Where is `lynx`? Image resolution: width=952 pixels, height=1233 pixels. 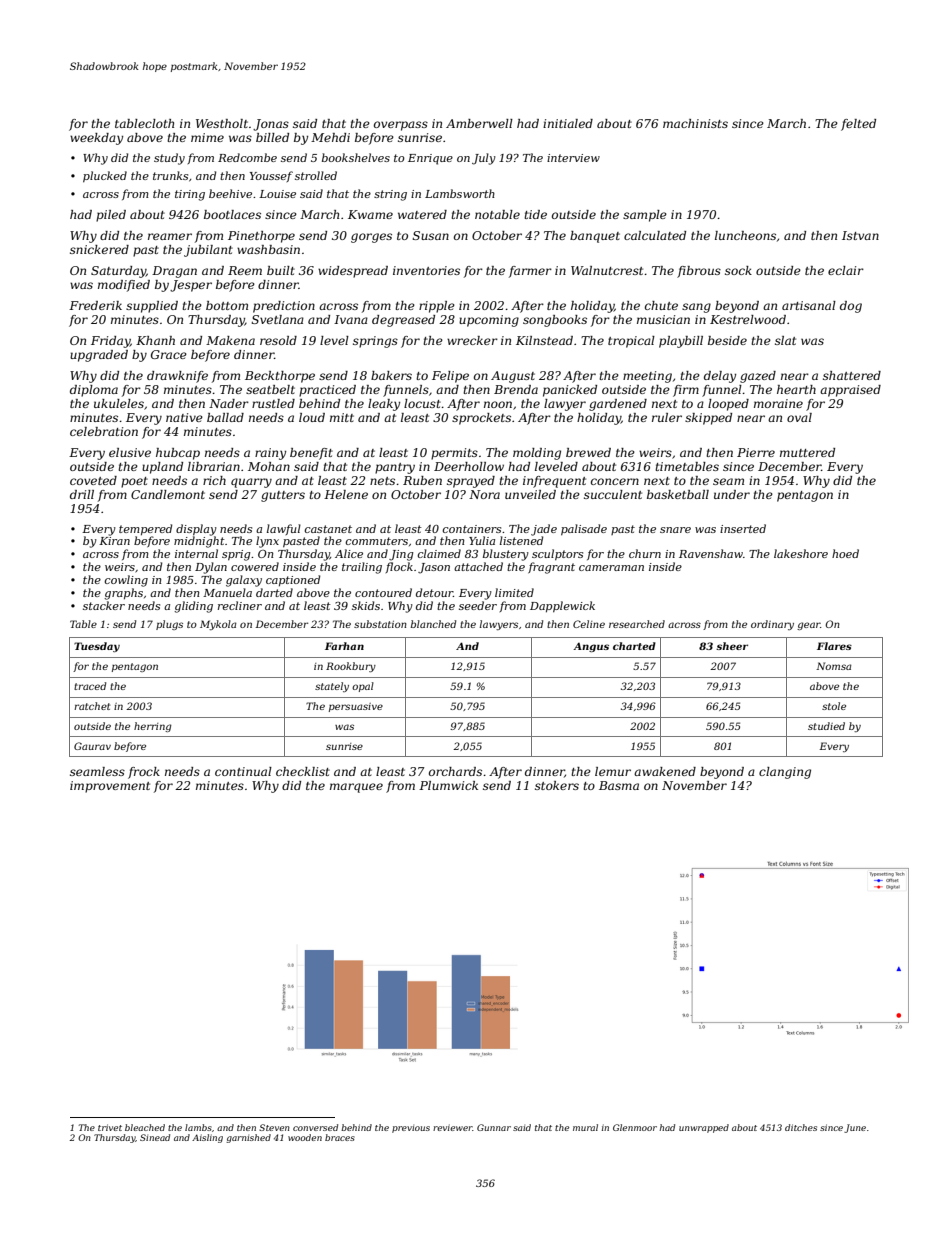 lynx is located at coordinates (267, 542).
